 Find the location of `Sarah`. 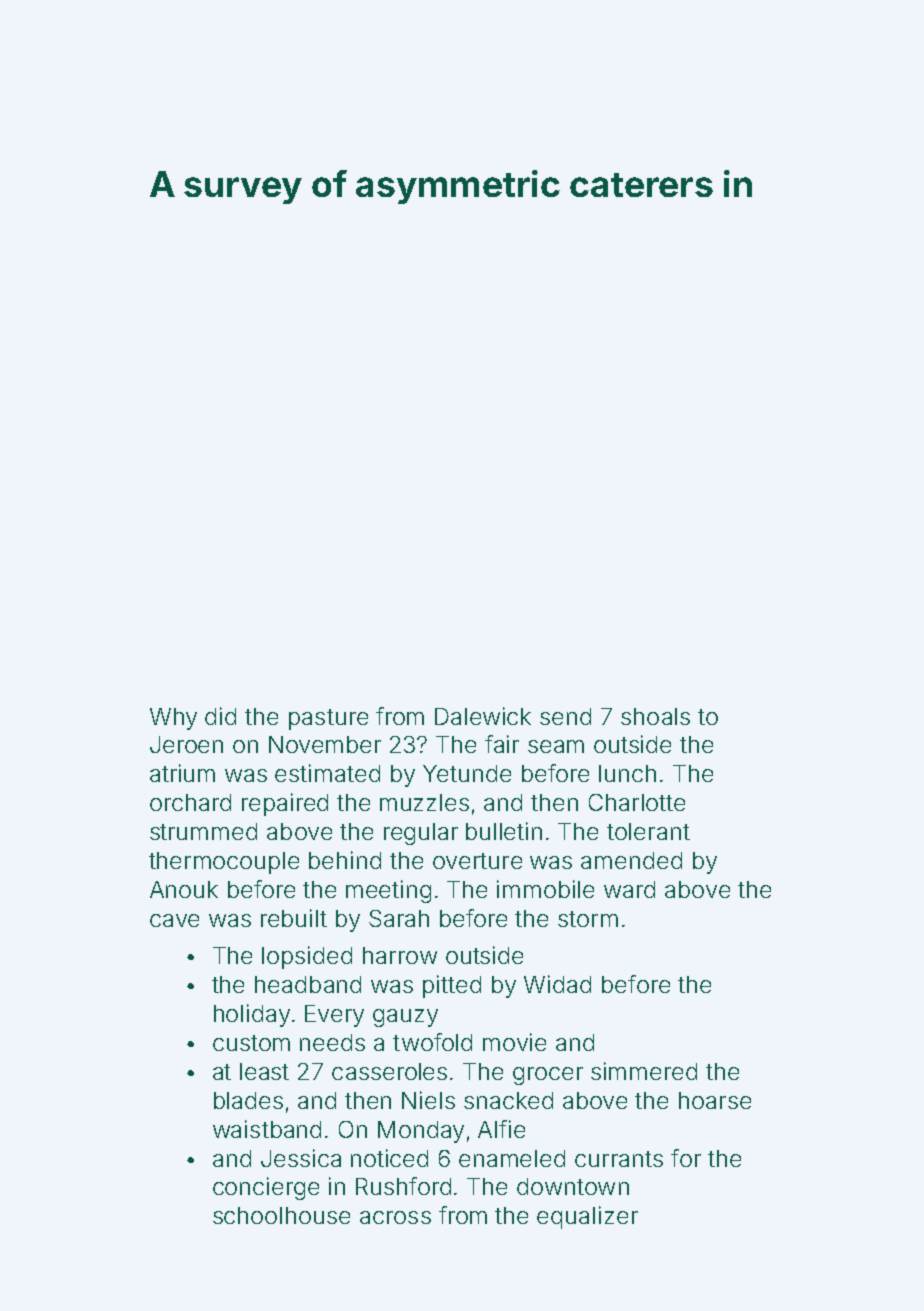

Sarah is located at coordinates (399, 918).
